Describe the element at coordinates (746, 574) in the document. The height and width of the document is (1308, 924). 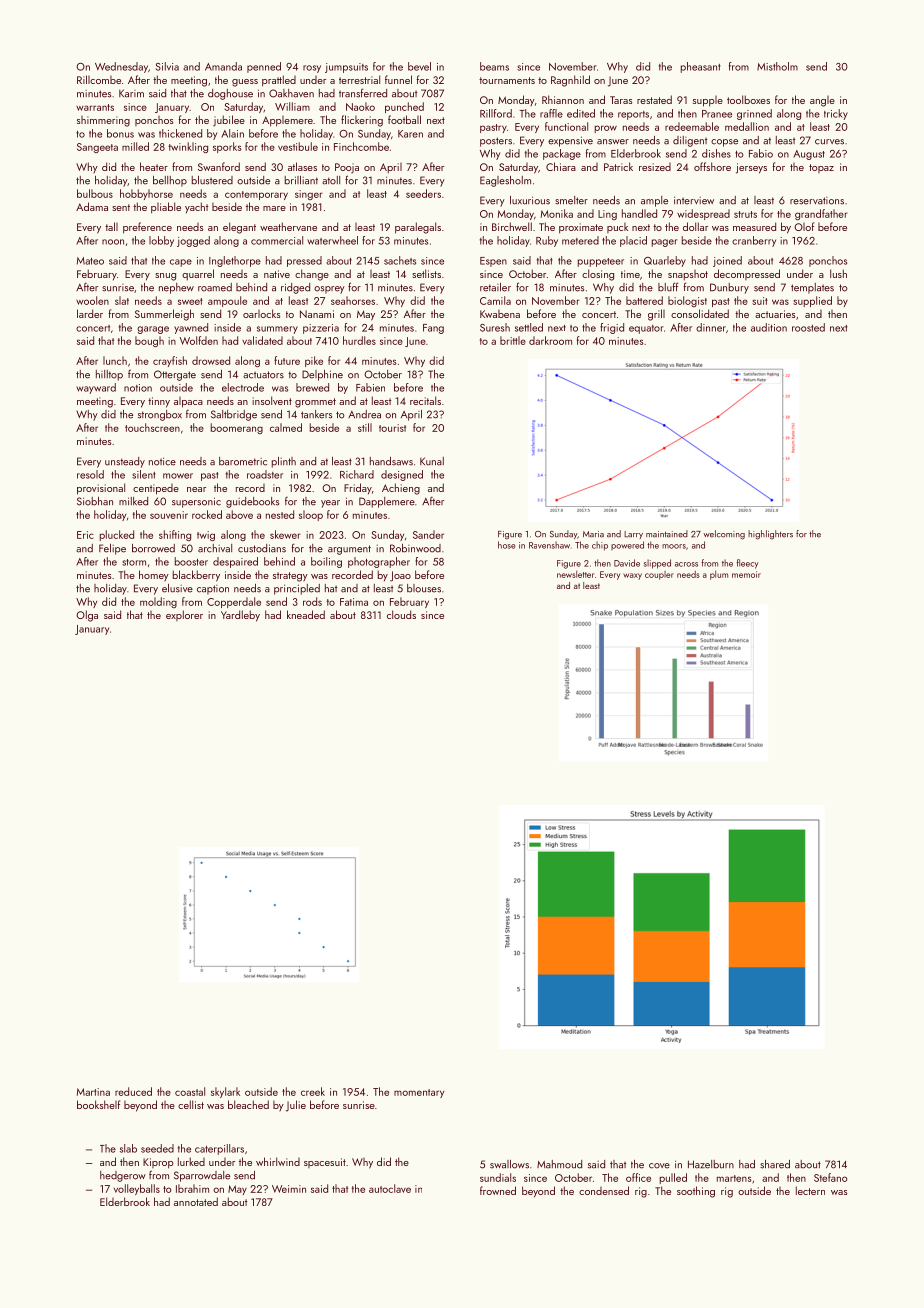
I see `memoir` at that location.
